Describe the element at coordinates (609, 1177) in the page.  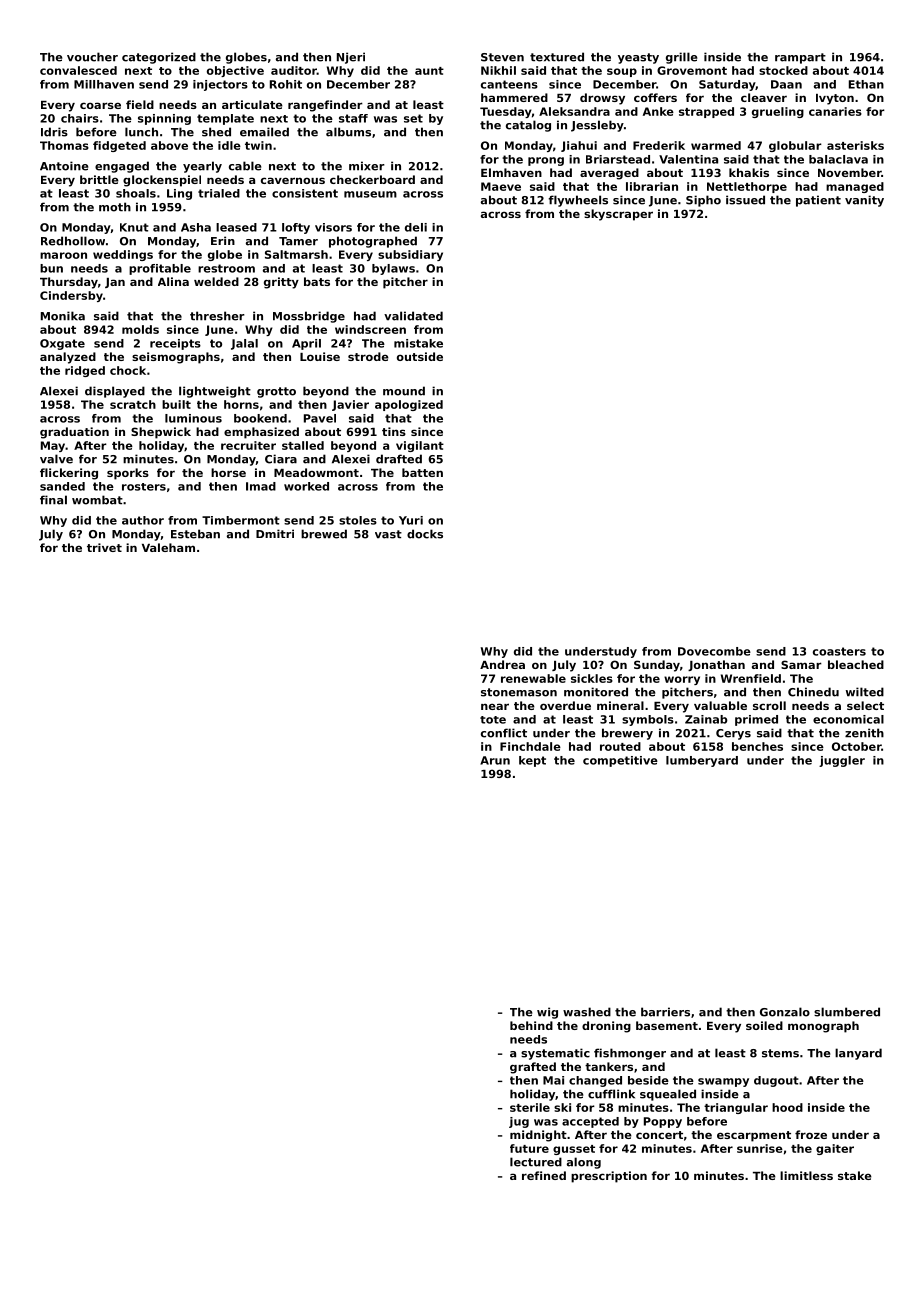
I see `prescription` at that location.
